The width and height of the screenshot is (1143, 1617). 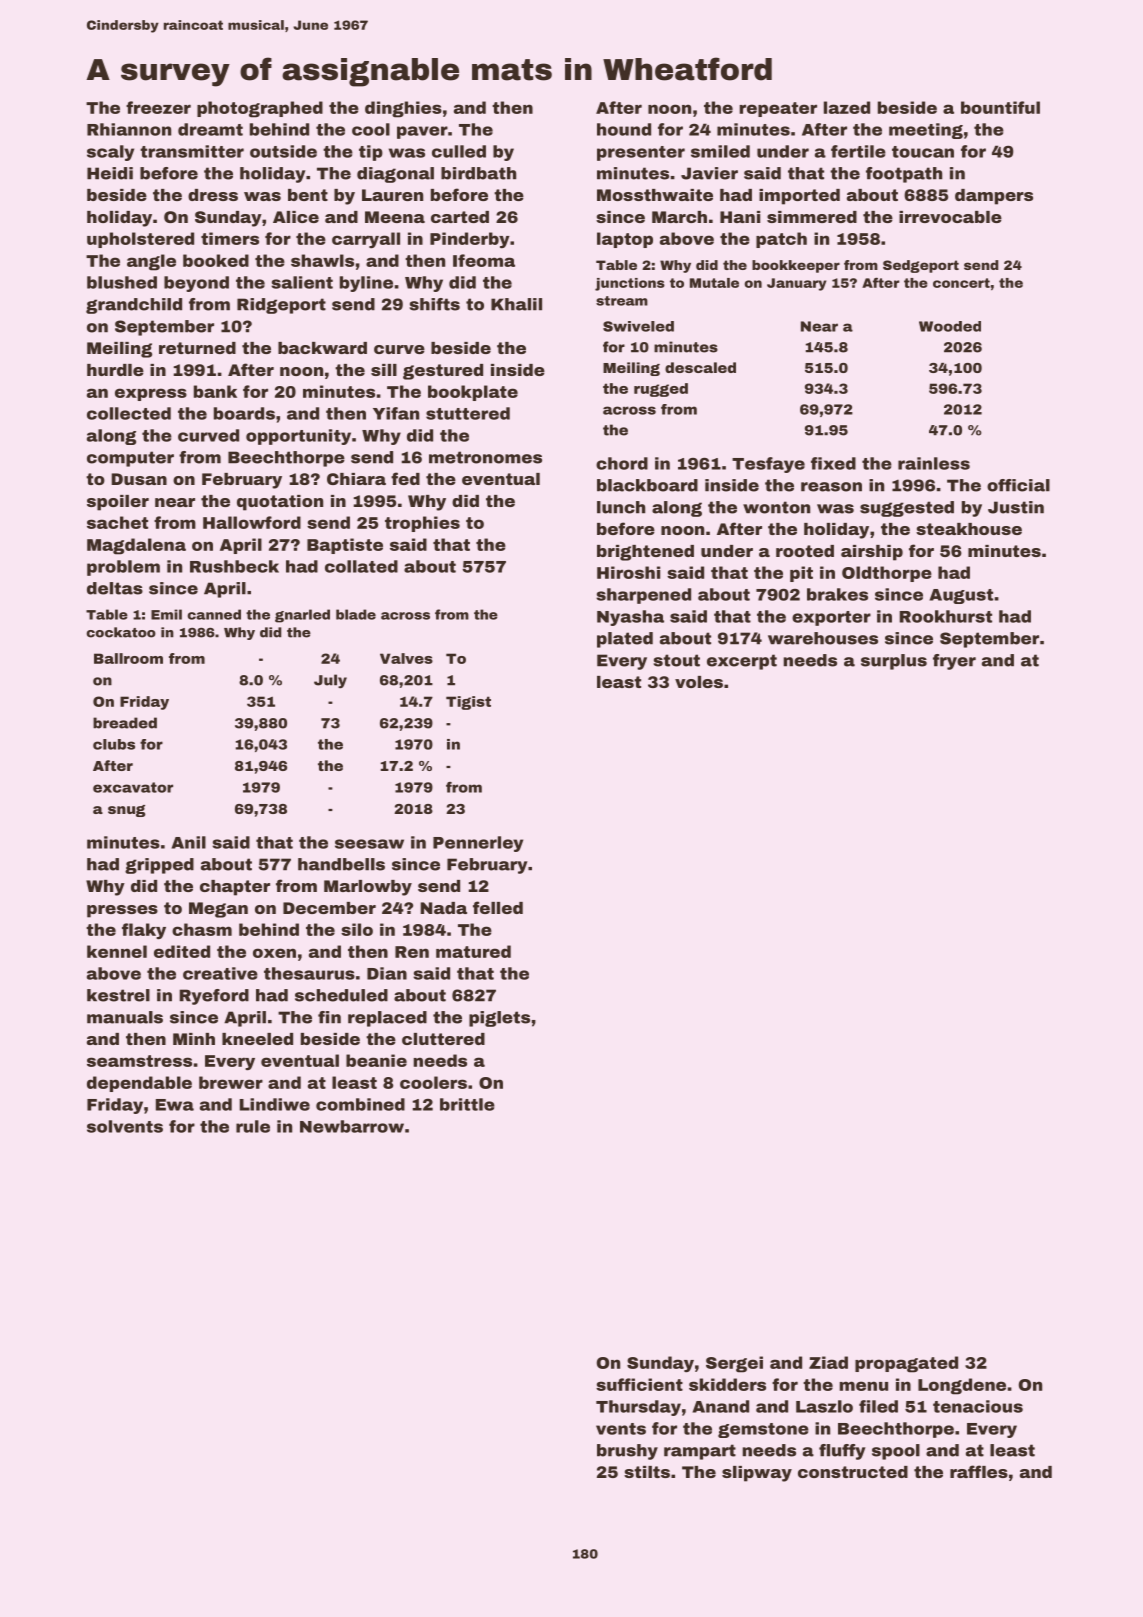 I want to click on Ziad, so click(x=828, y=1362).
